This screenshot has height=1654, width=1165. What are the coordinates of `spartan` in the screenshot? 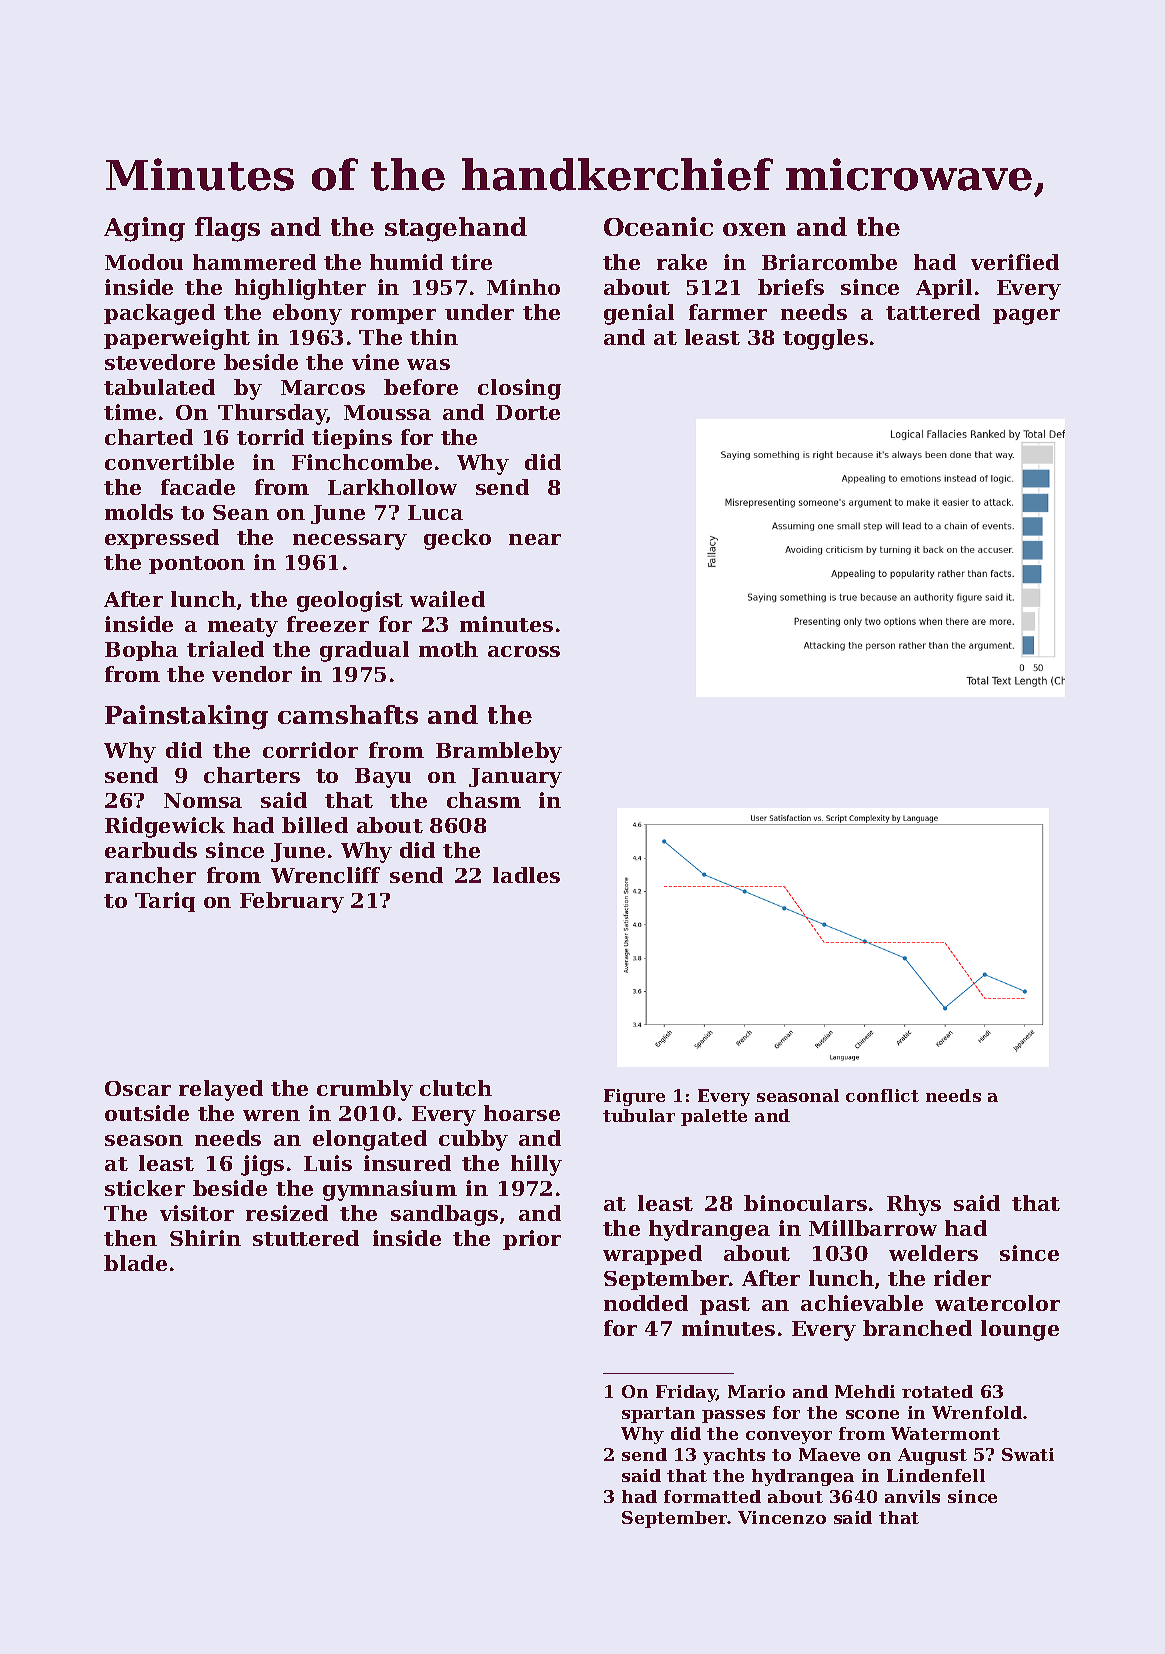 It's located at (658, 1415).
